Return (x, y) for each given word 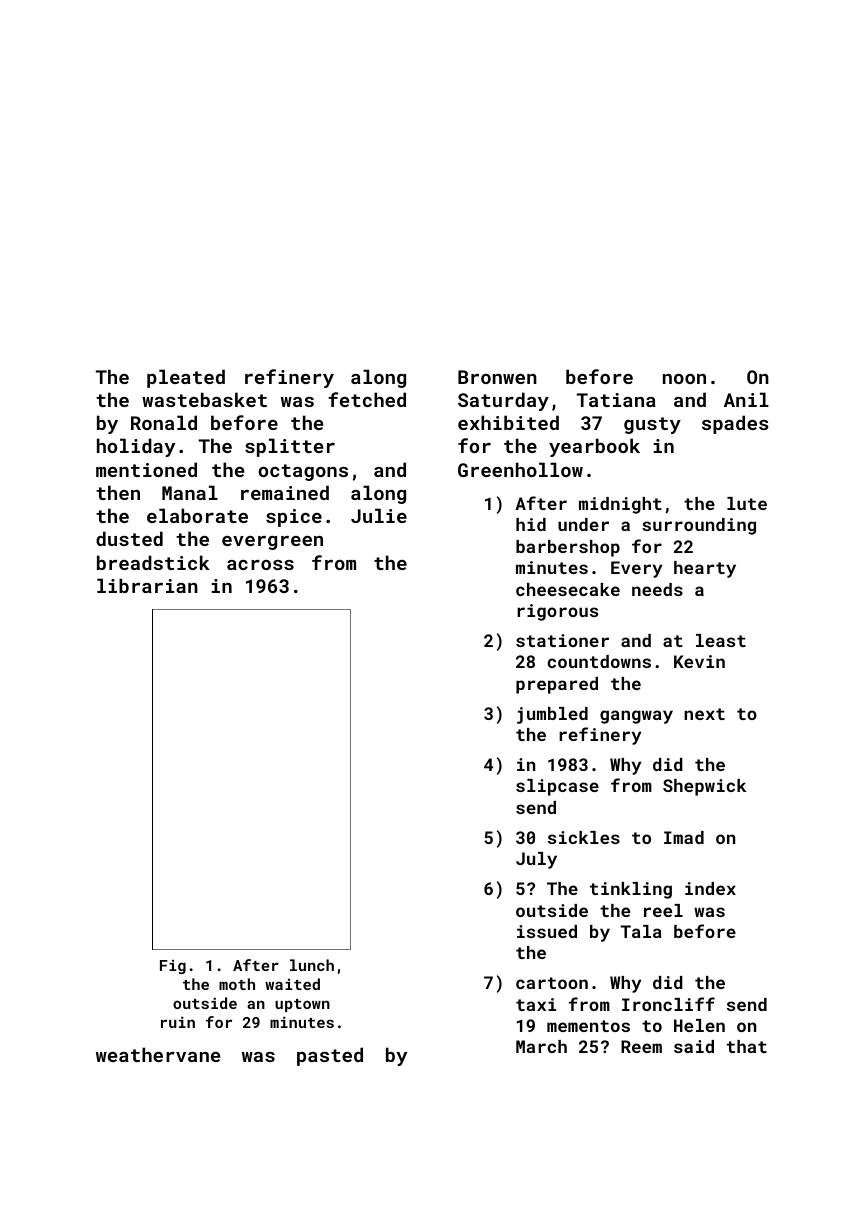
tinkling (631, 890)
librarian (147, 585)
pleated (186, 378)
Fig (173, 967)
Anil (746, 399)
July (536, 860)
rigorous (557, 612)
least (721, 640)
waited (292, 984)
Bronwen (497, 377)
